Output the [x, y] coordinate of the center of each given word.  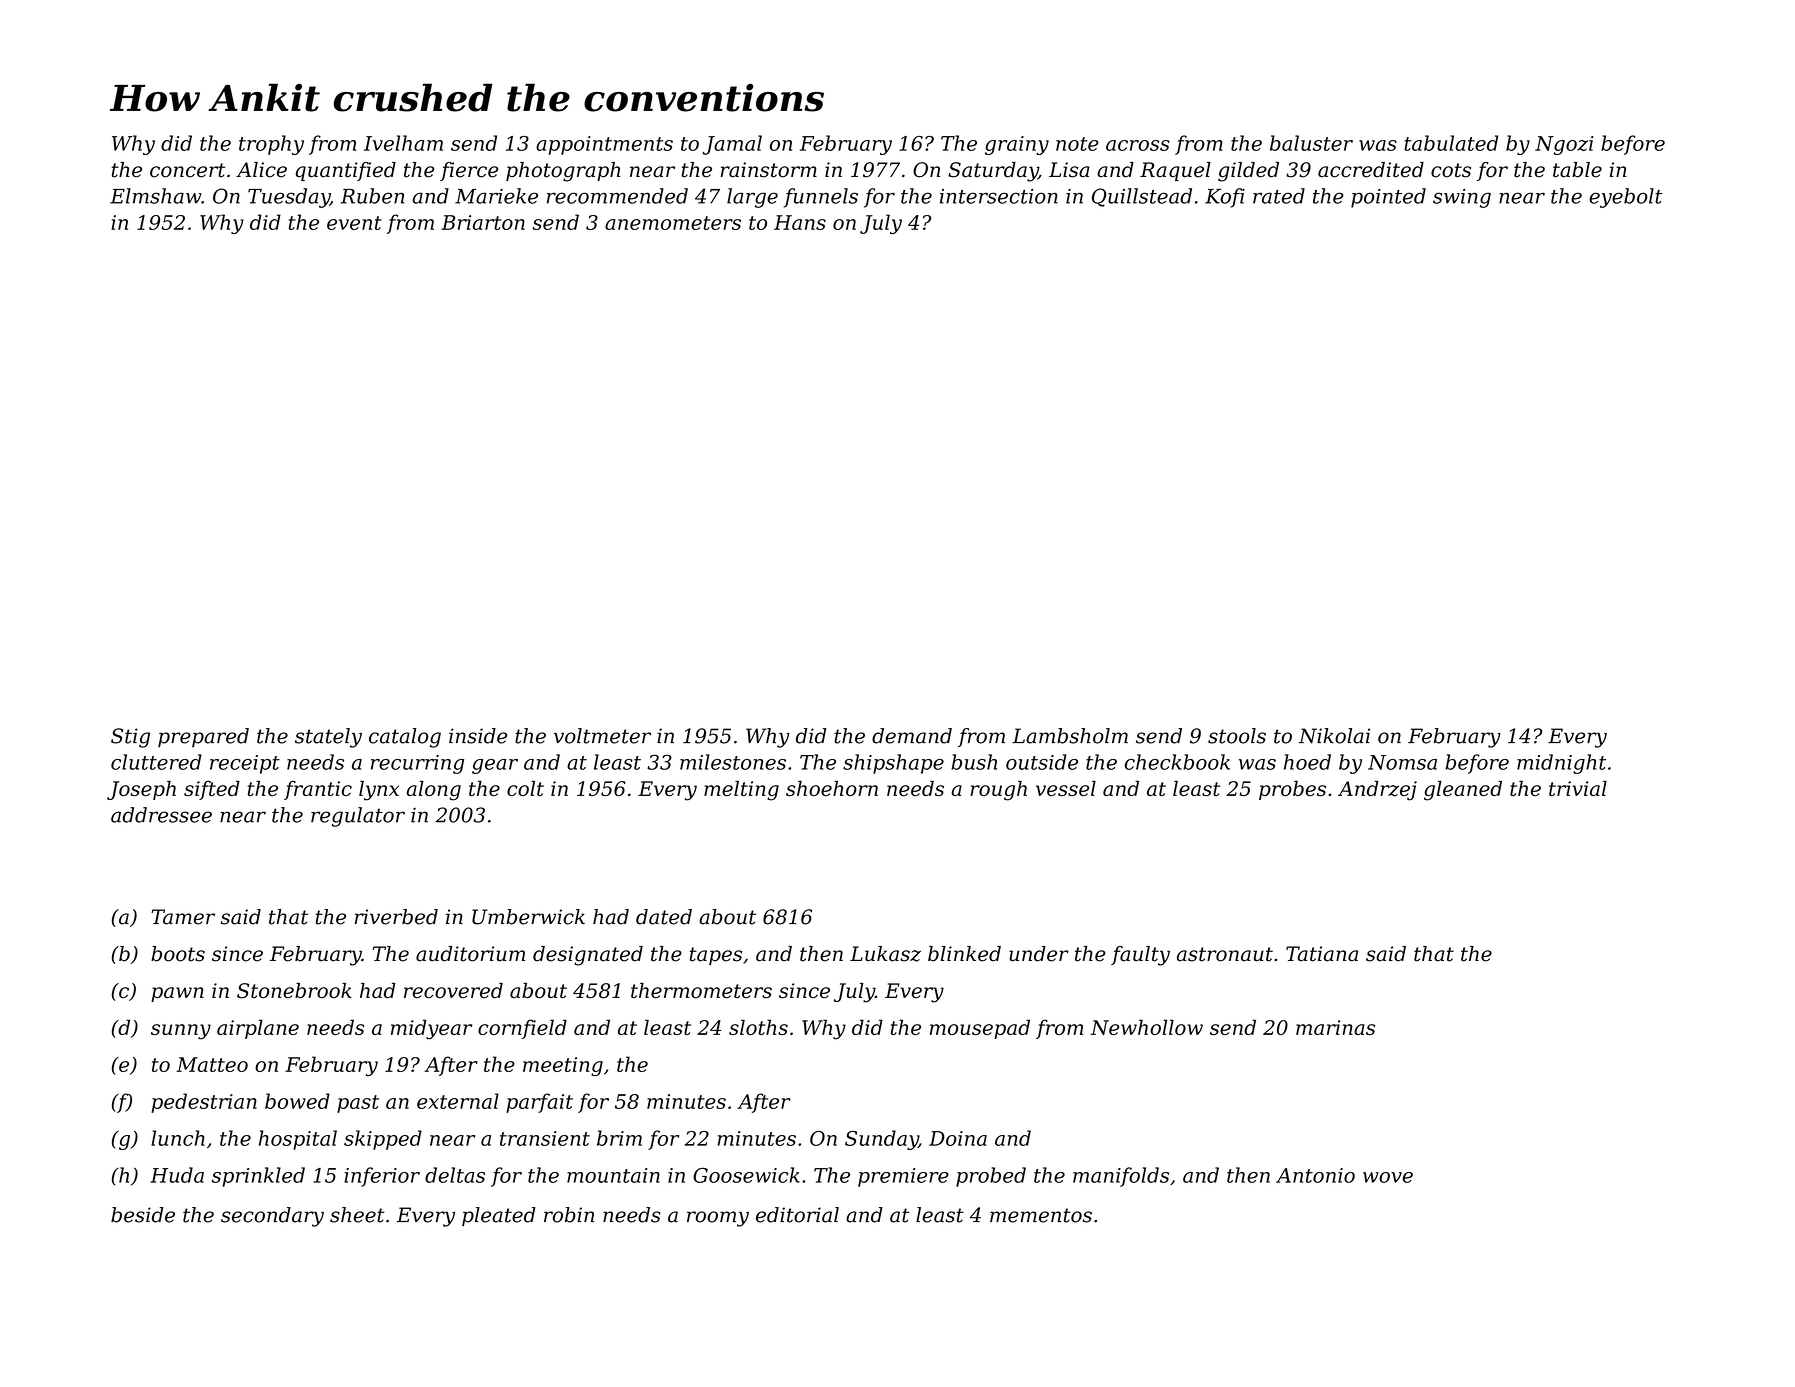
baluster [1311, 143]
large [752, 198]
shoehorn [832, 788]
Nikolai [1334, 736]
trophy [271, 145]
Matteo [212, 1064]
